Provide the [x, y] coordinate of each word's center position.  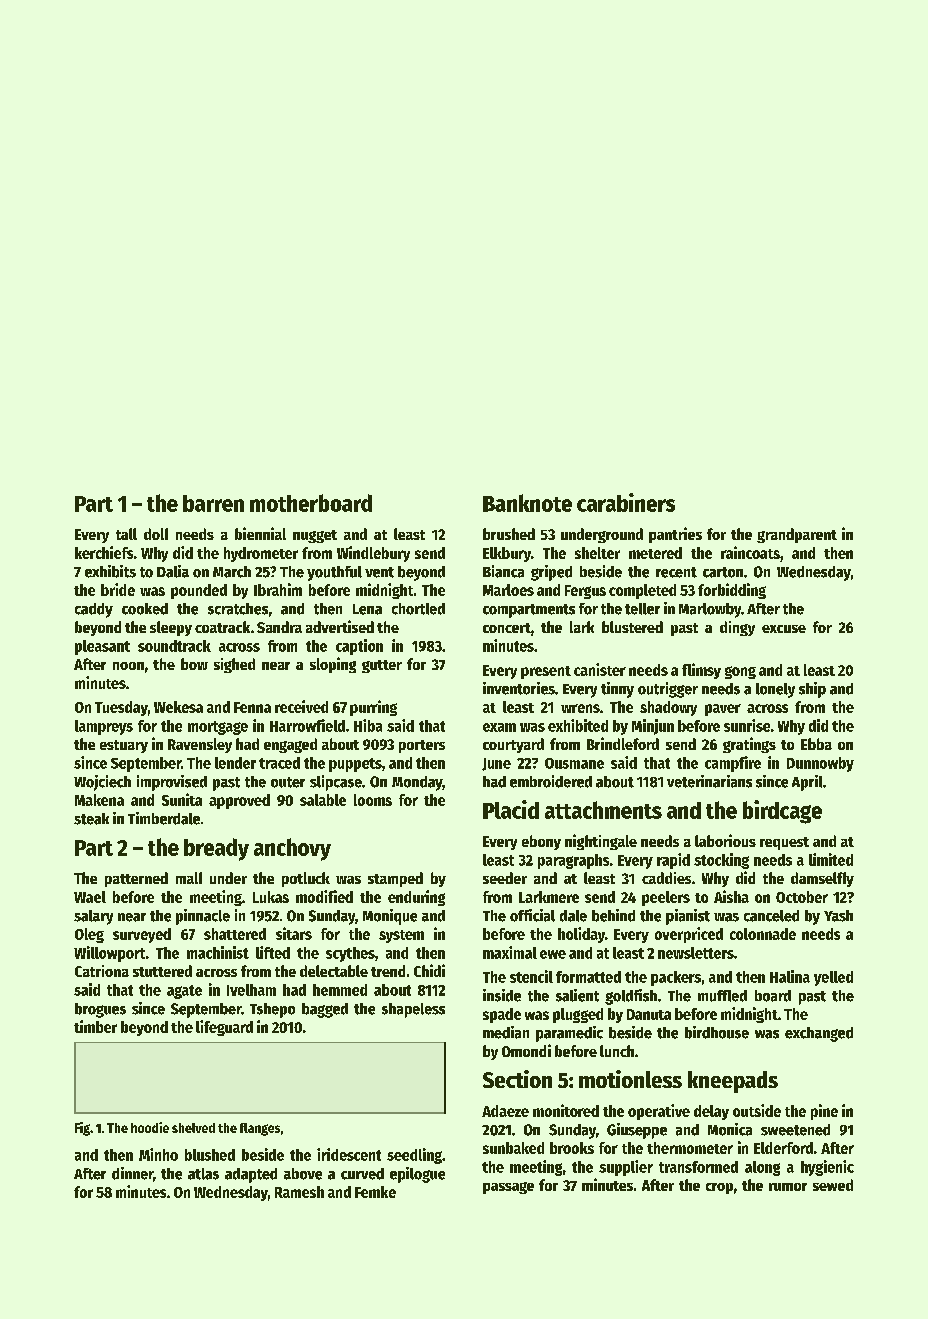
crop [719, 1188]
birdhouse [717, 1032]
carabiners [626, 502]
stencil [531, 976]
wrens [580, 708]
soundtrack [174, 646]
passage [508, 1188]
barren [213, 503]
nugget [315, 536]
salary [93, 917]
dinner [132, 1173]
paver [723, 710]
